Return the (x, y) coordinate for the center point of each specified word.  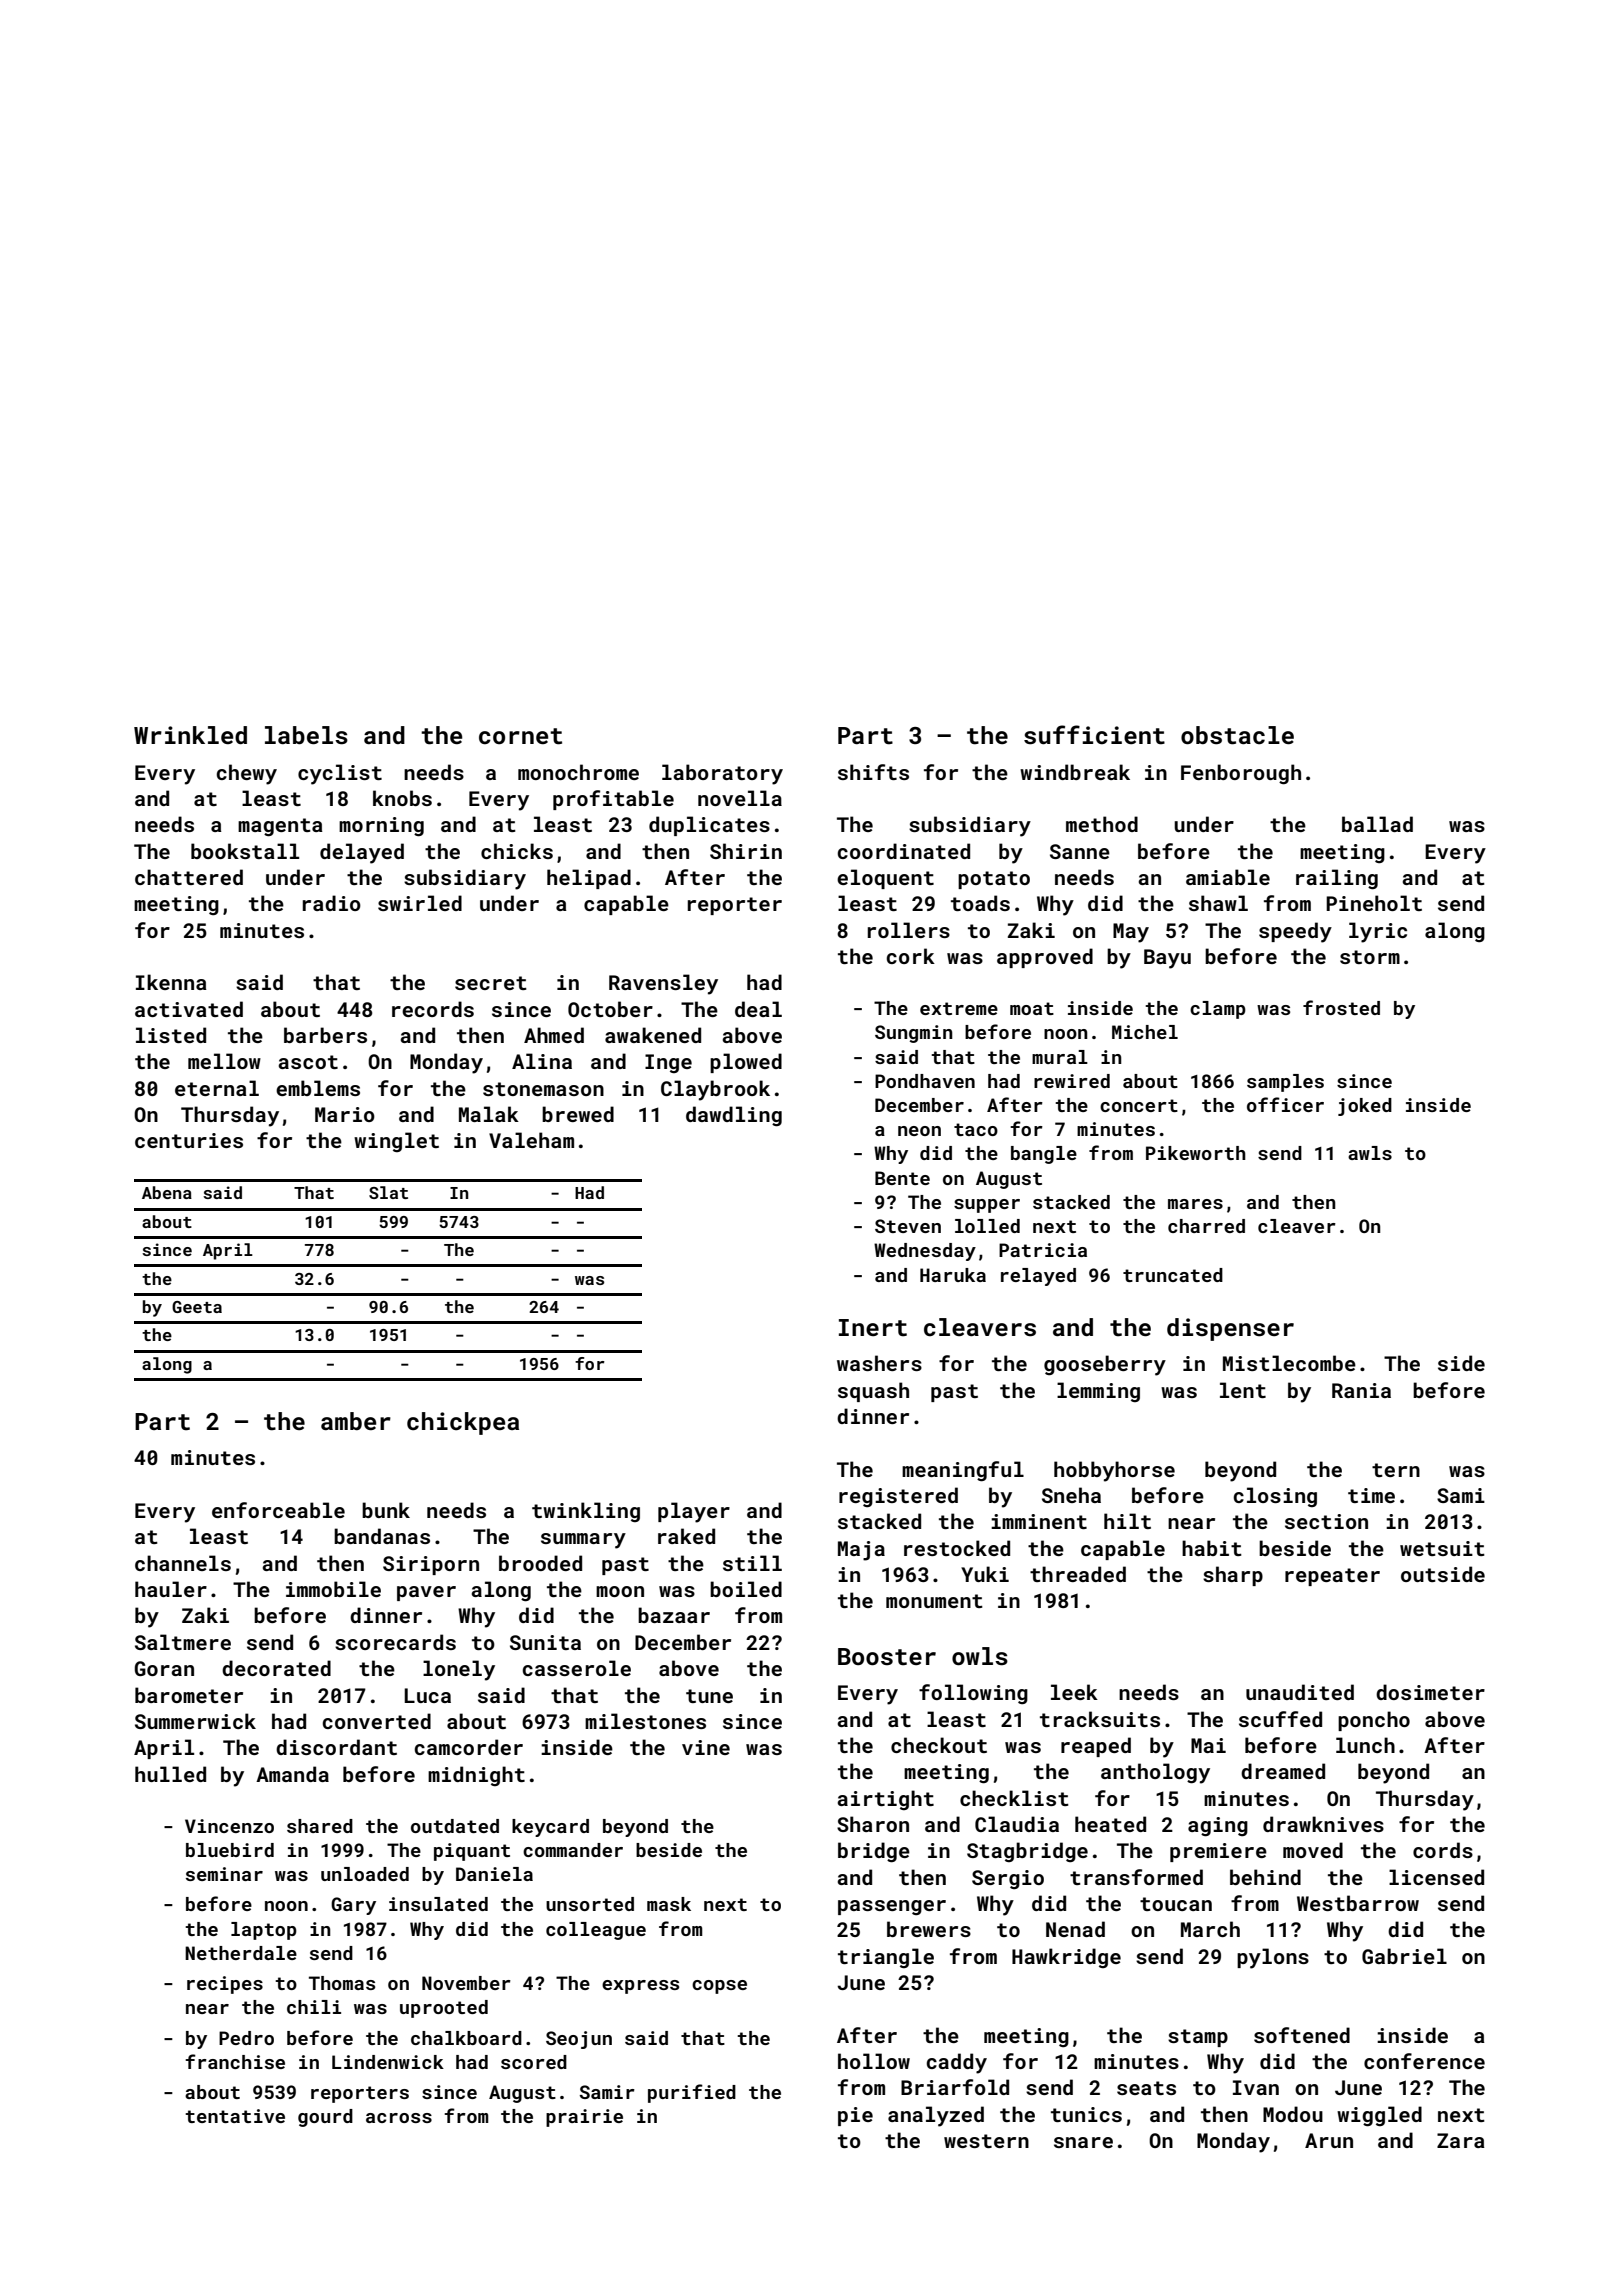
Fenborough (1241, 774)
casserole (576, 1668)
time (1371, 1495)
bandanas (382, 1536)
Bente (902, 1178)
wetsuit (1442, 1548)
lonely (459, 1670)
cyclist (340, 774)
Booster (887, 1657)
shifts (873, 772)
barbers (325, 1035)
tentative (235, 2116)
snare (1083, 2142)
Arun (1329, 2140)
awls (1370, 1153)
